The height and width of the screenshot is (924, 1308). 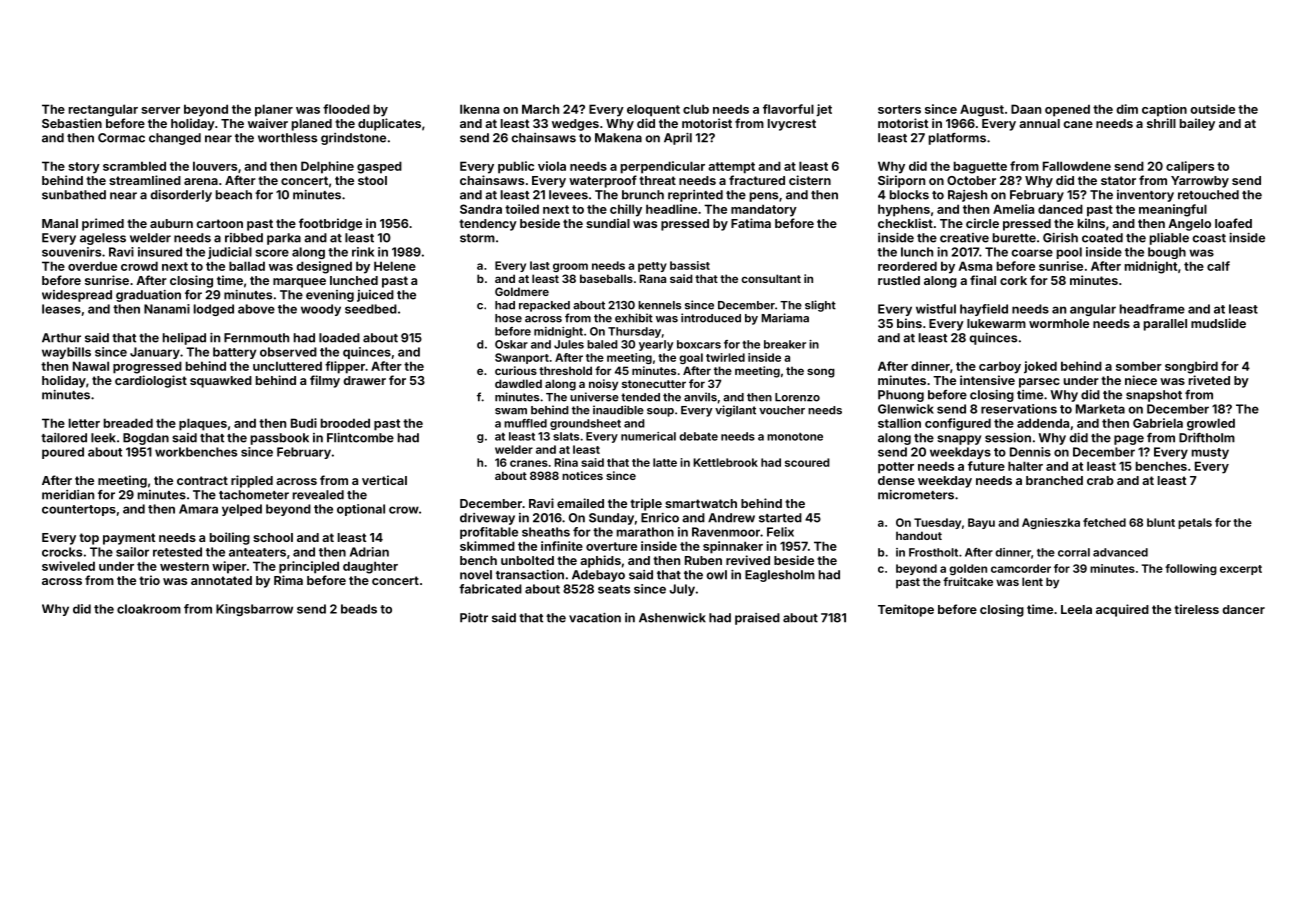 I want to click on graduation, so click(x=148, y=296).
